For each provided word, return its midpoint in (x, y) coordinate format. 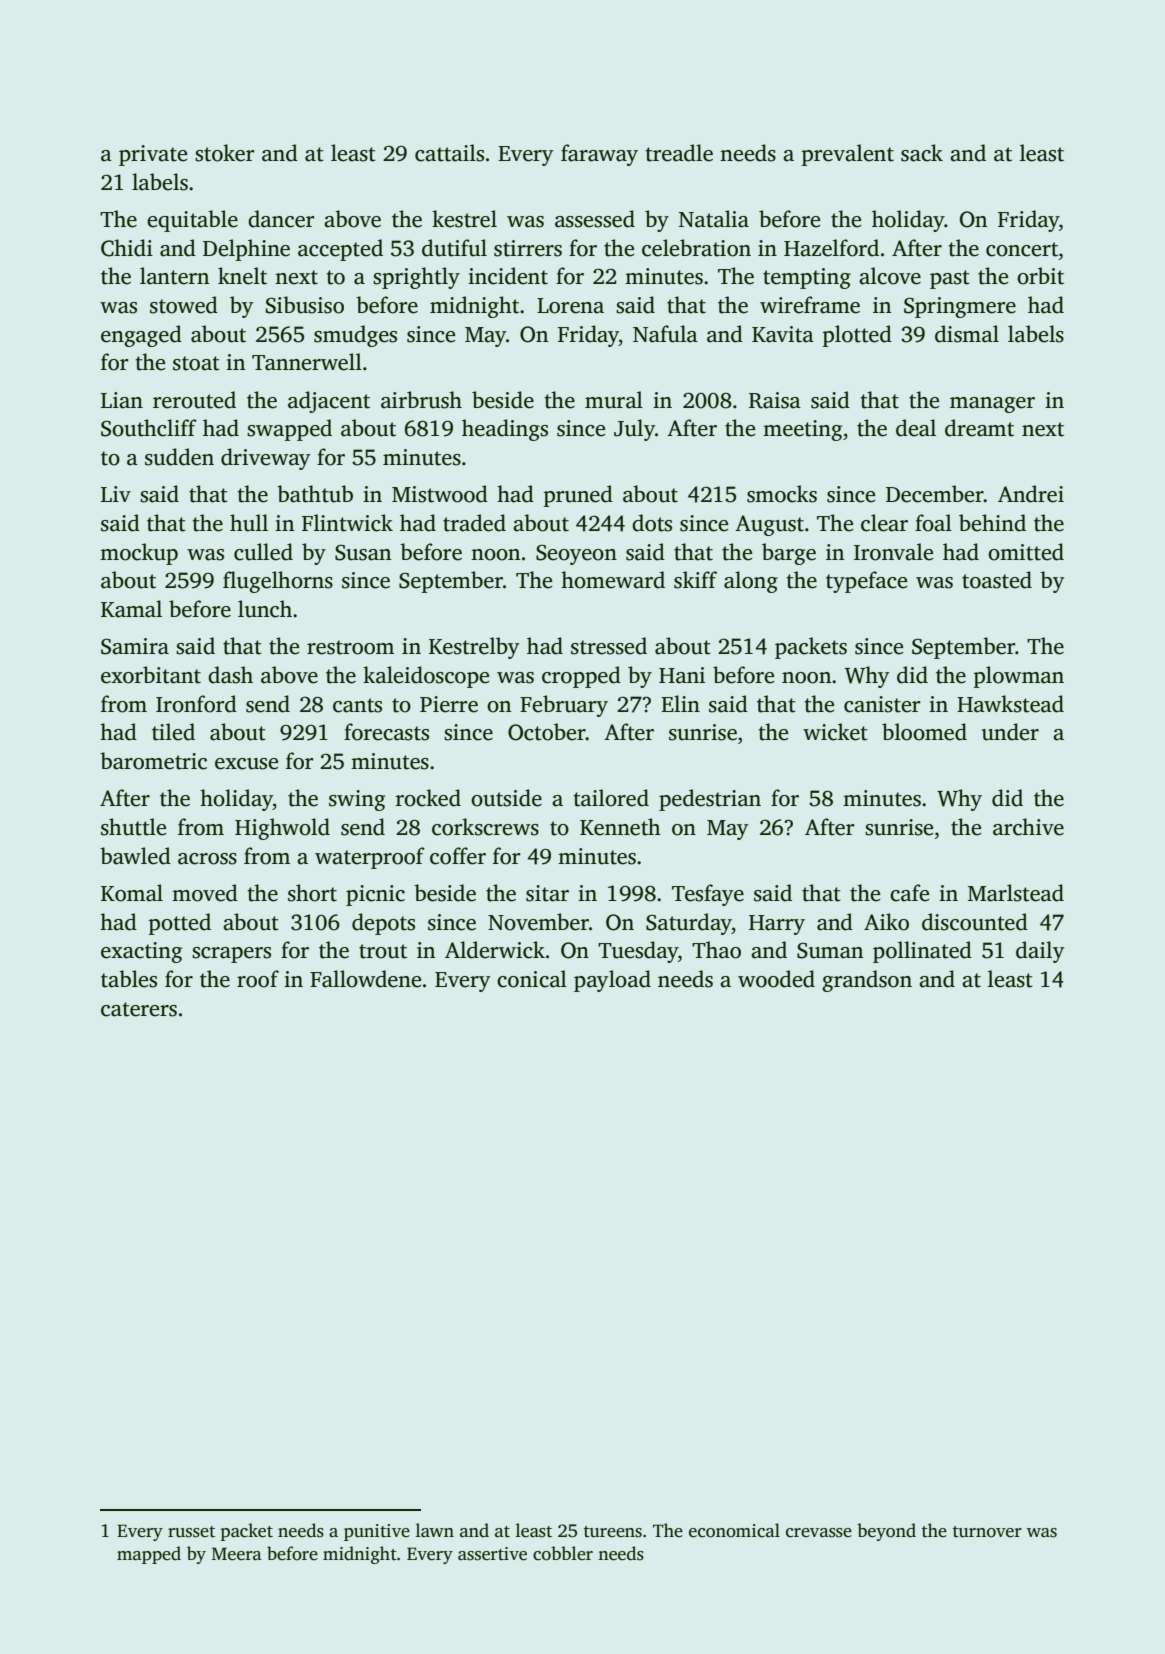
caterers (139, 1009)
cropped (581, 677)
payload (612, 981)
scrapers (231, 955)
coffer (458, 856)
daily (1040, 952)
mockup (139, 554)
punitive (377, 1532)
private (153, 155)
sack (922, 153)
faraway (599, 155)
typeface (866, 582)
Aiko (886, 922)
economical (734, 1530)
